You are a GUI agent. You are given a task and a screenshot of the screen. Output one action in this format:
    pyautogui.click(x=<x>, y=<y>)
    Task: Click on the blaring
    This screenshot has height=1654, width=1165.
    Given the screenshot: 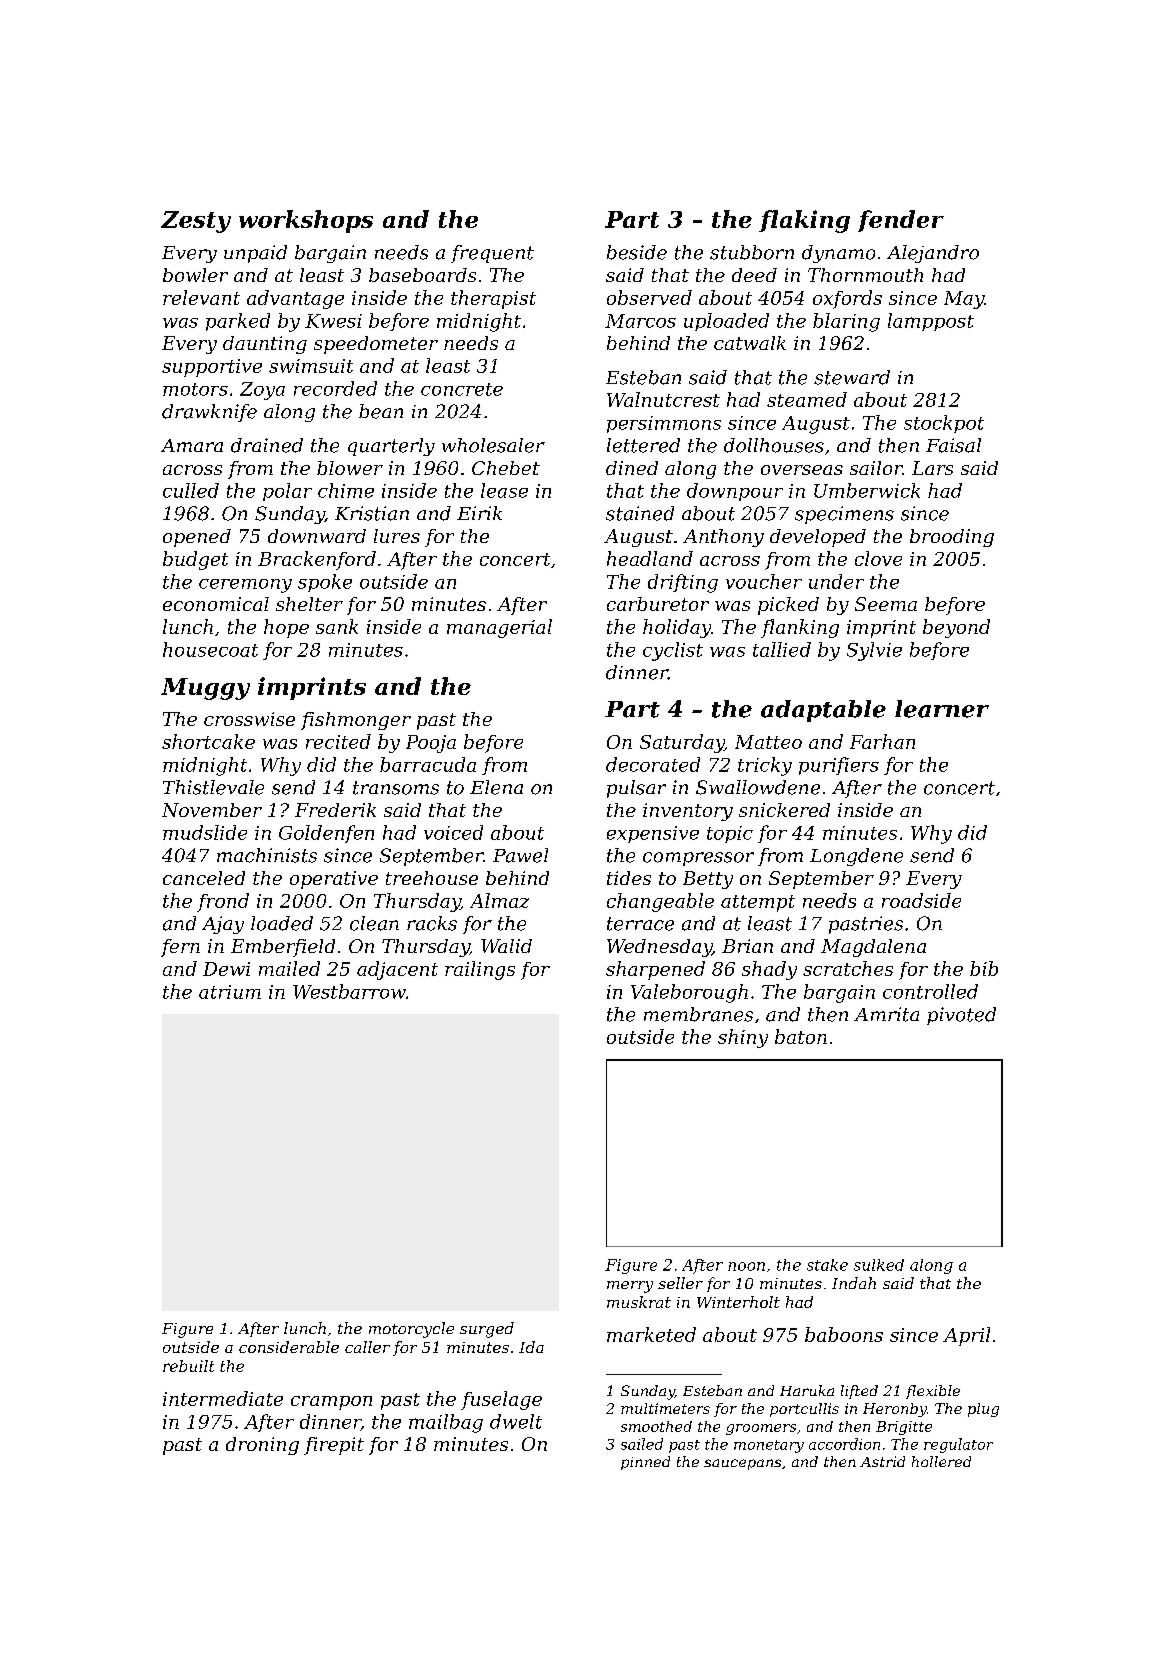 What is the action you would take?
    pyautogui.click(x=846, y=322)
